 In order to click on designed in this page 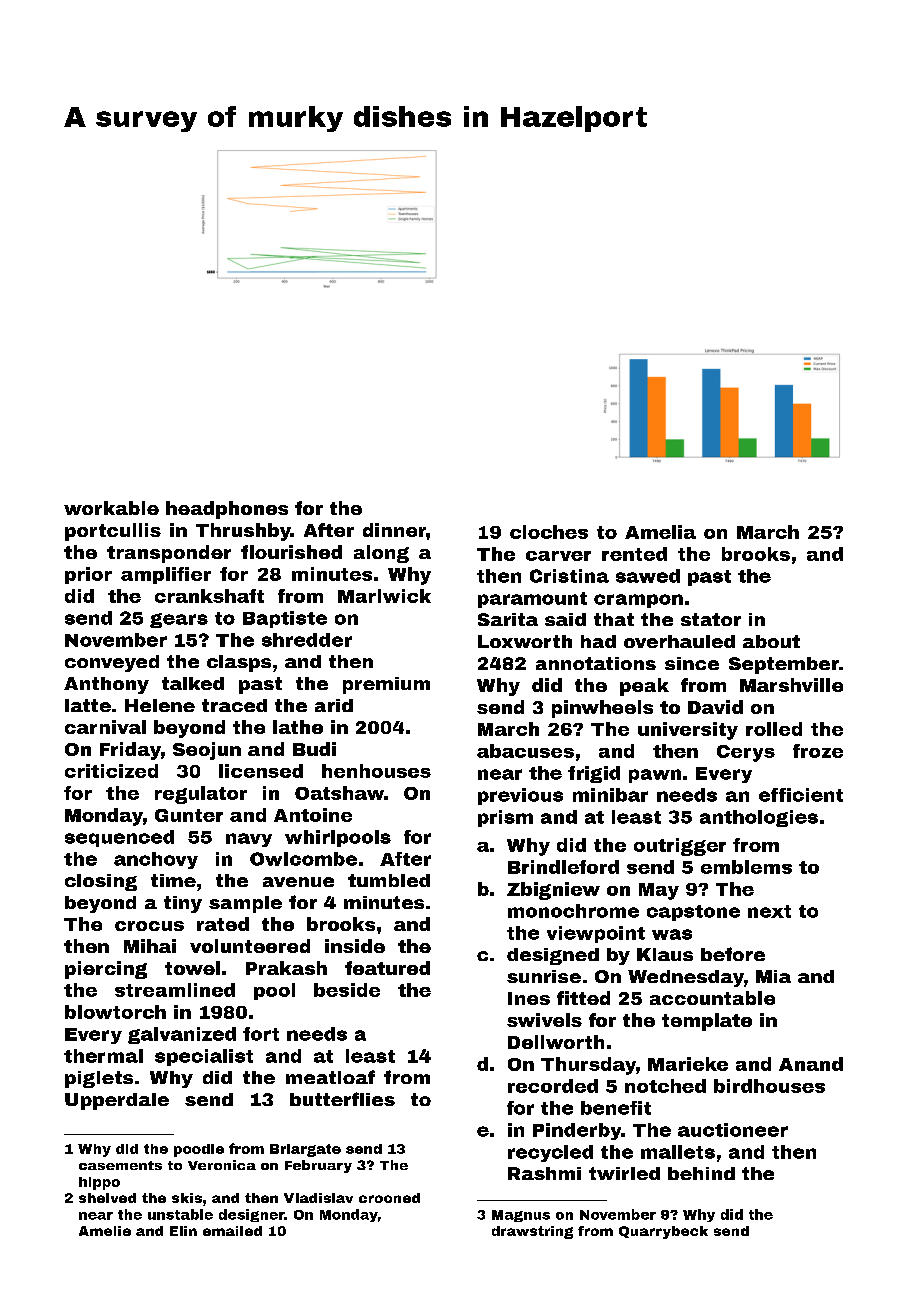, I will do `click(553, 956)`.
